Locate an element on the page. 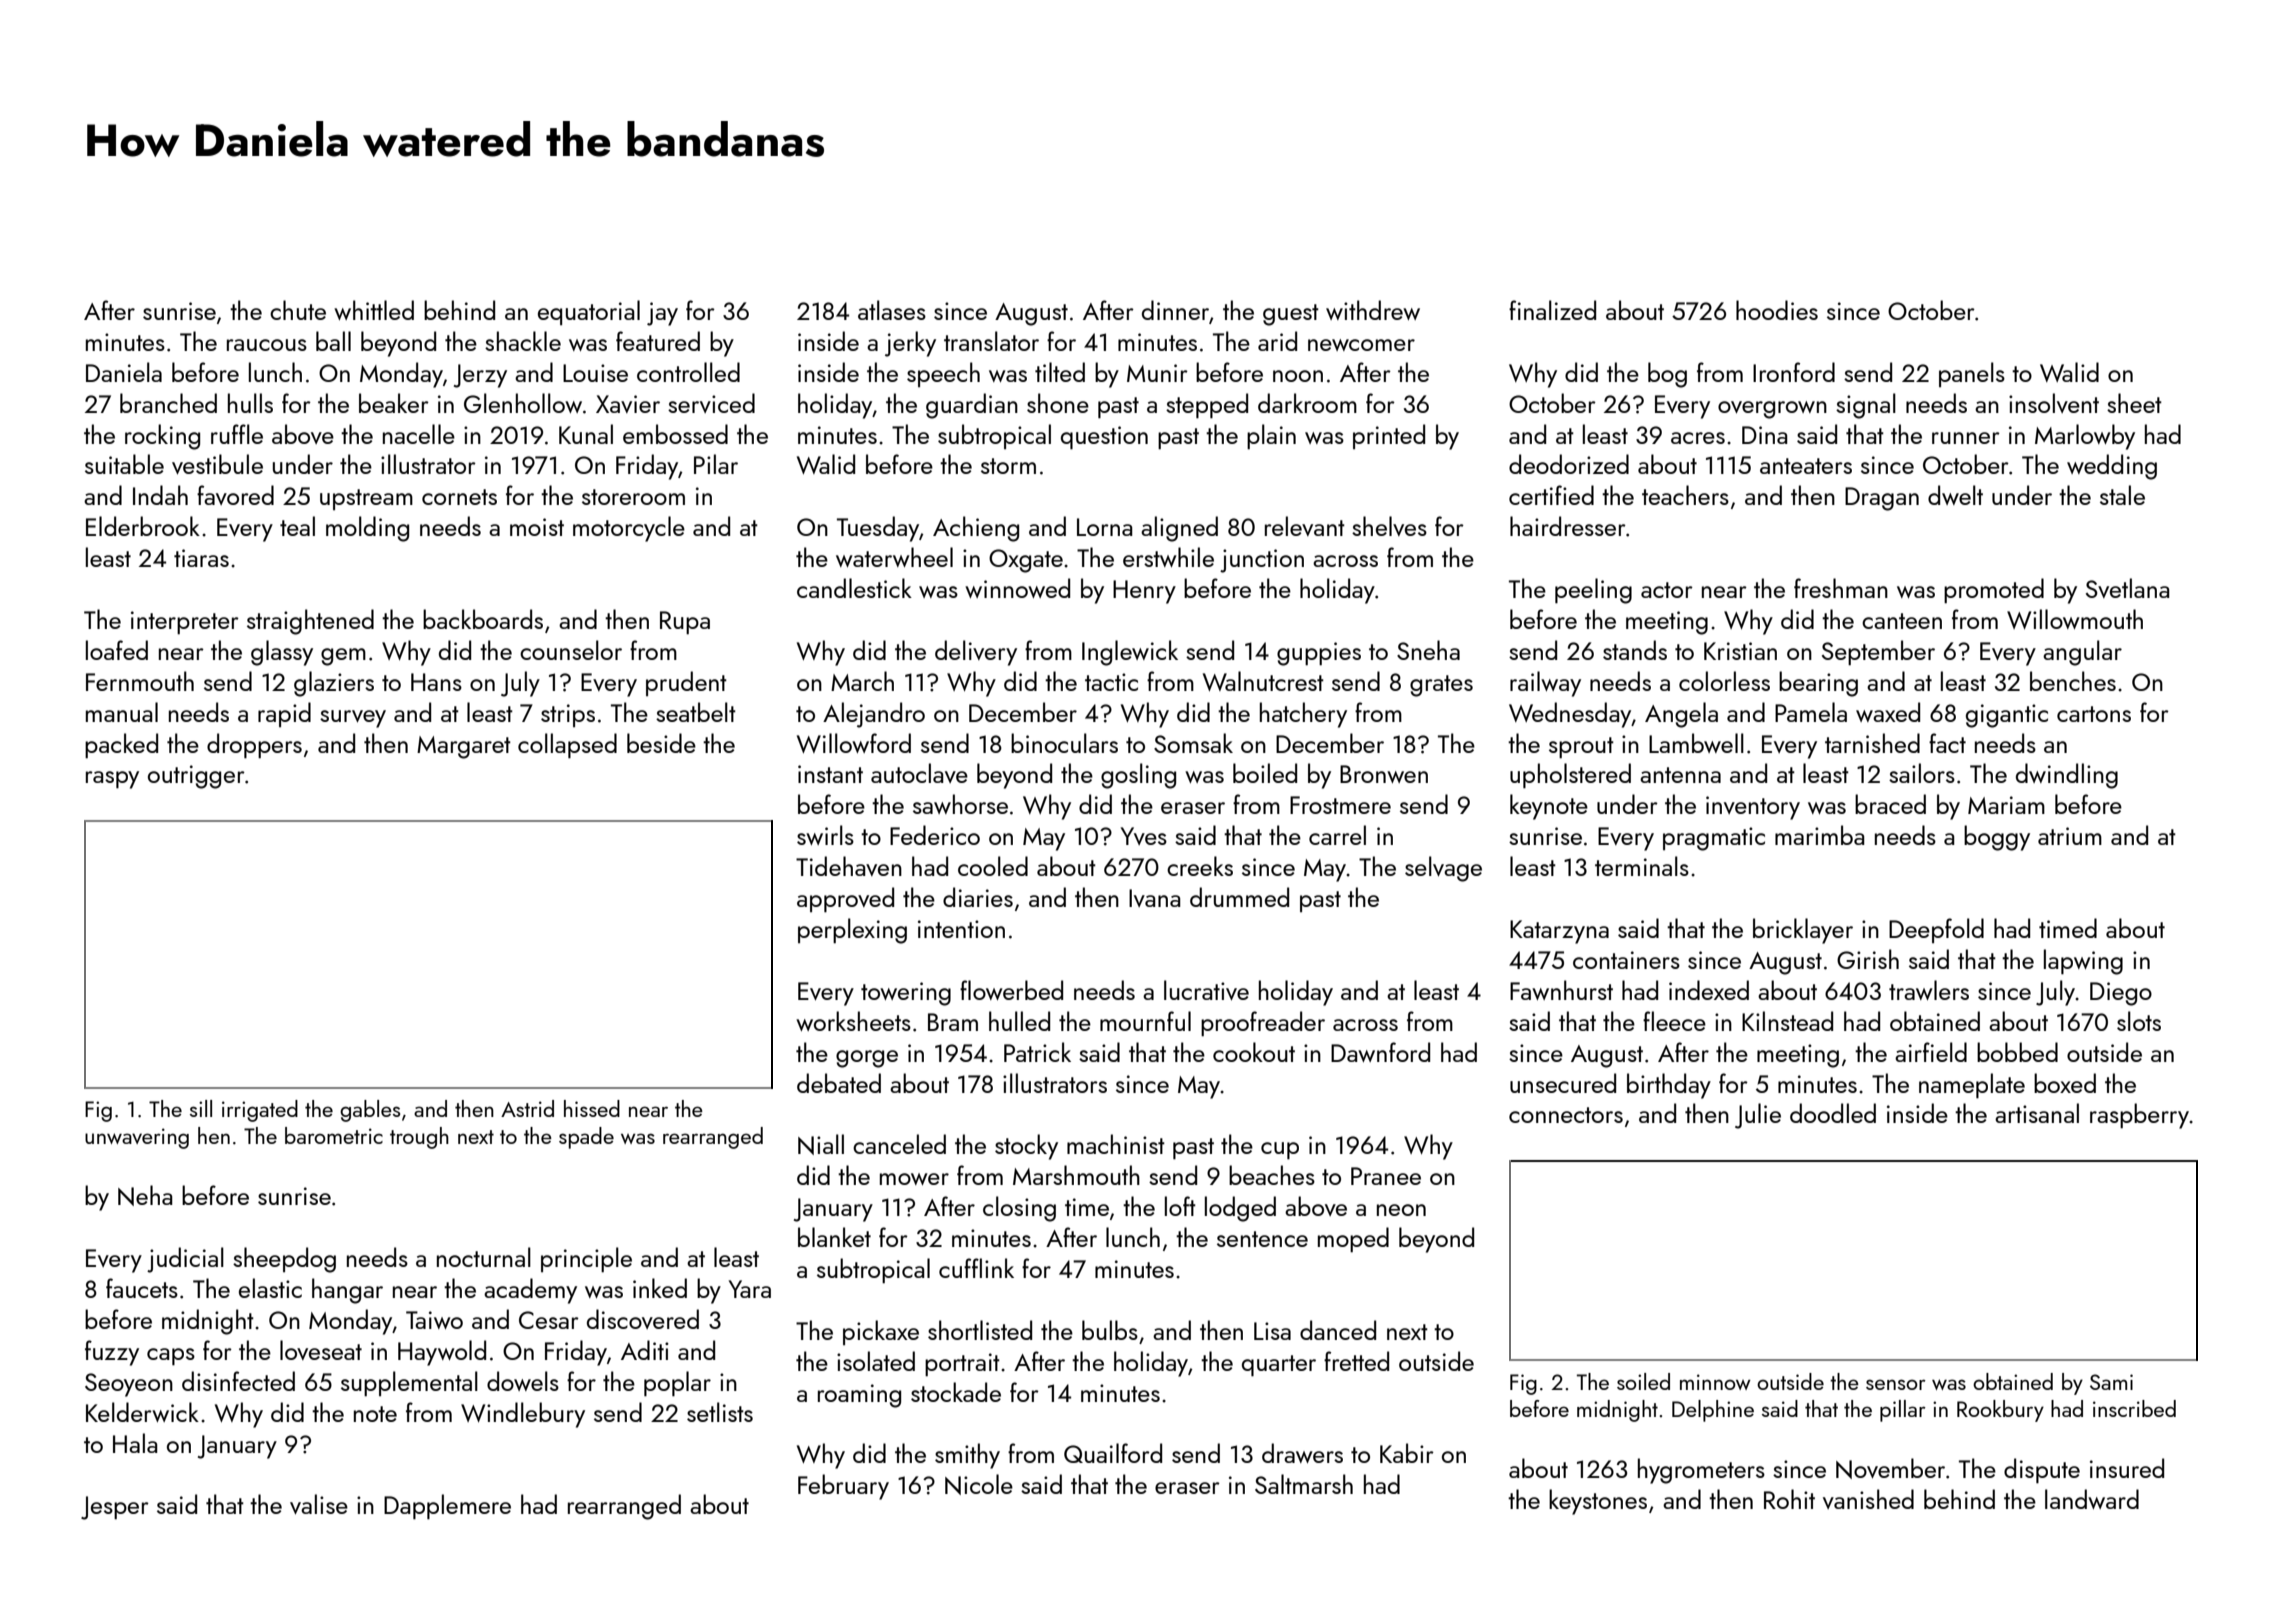 This image has width=2282, height=1614. debated is located at coordinates (839, 1083).
